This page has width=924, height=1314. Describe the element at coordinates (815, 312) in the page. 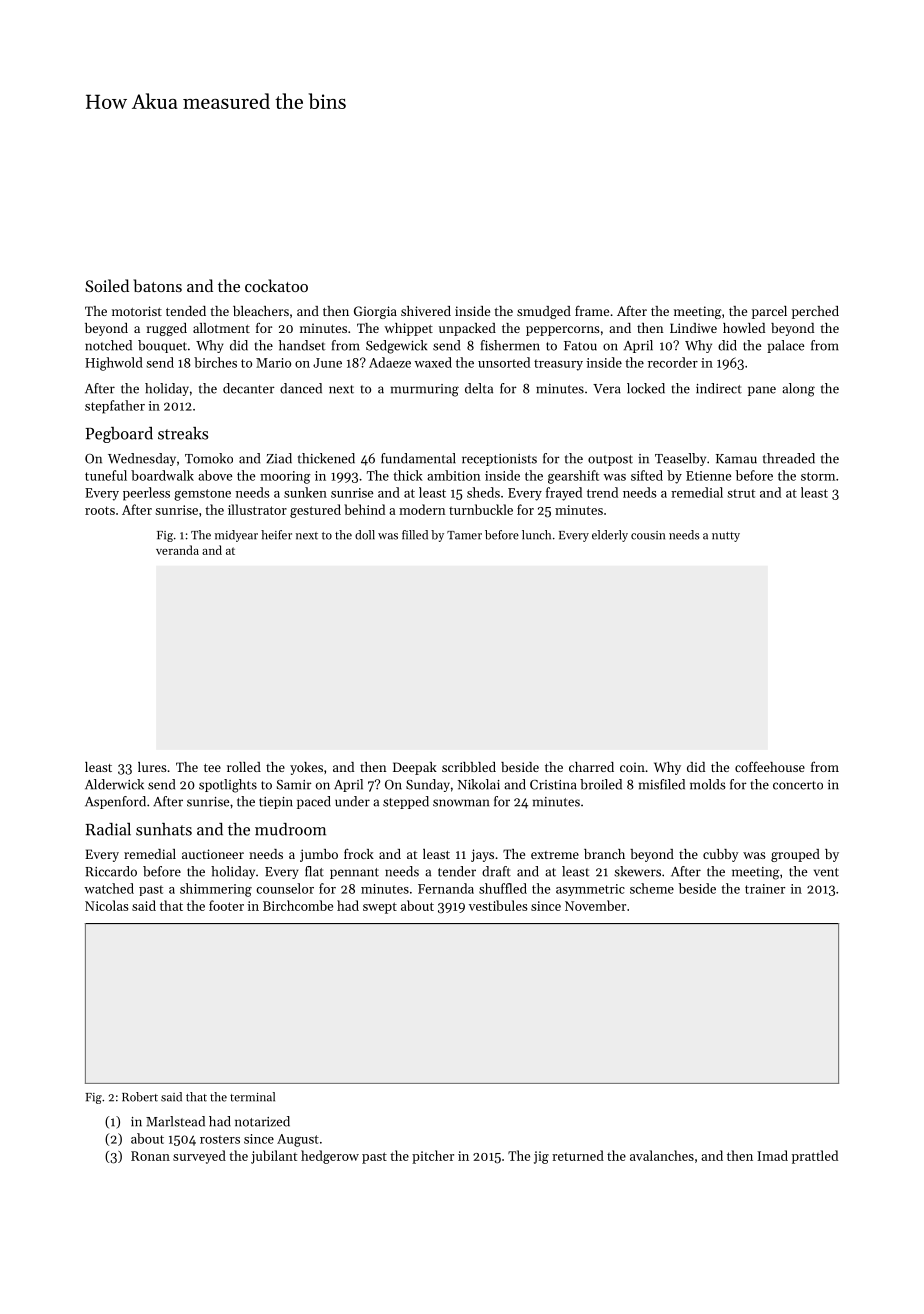

I see `perched` at that location.
